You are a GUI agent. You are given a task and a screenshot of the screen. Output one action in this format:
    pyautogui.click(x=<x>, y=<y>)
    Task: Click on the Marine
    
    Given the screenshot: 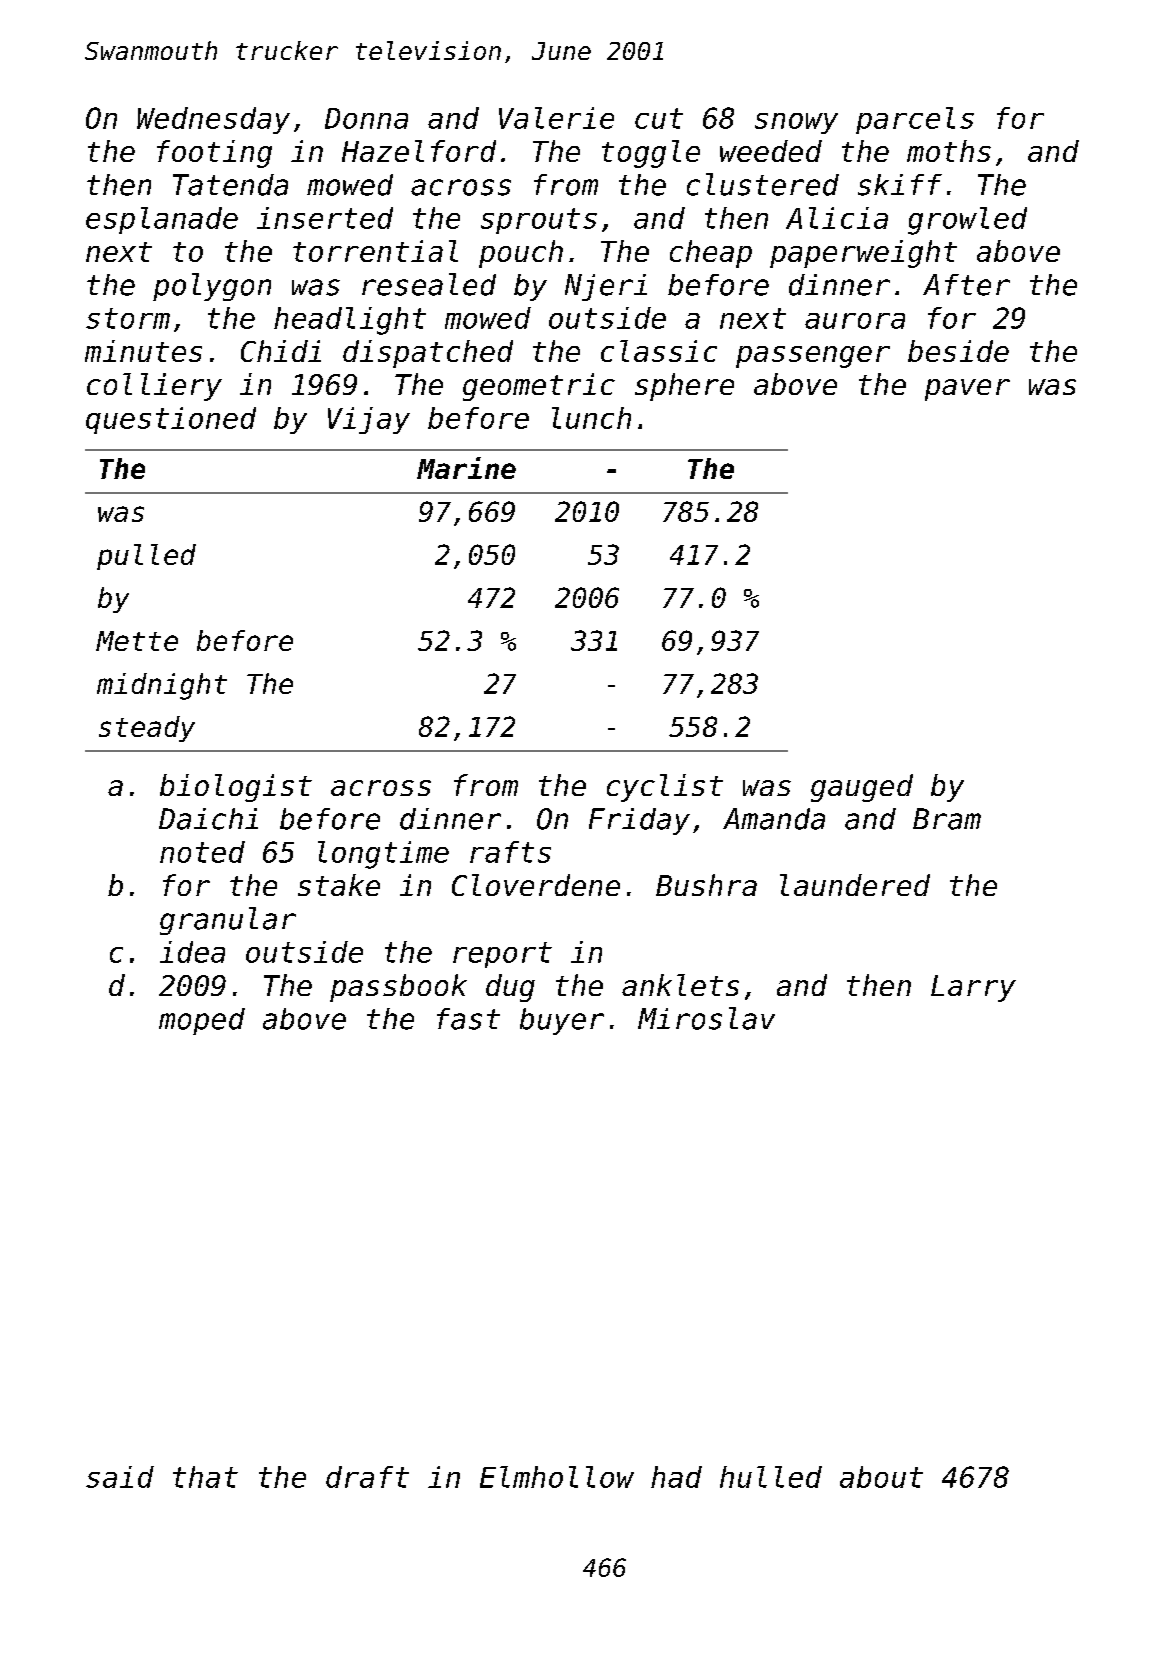 What is the action you would take?
    pyautogui.click(x=466, y=468)
